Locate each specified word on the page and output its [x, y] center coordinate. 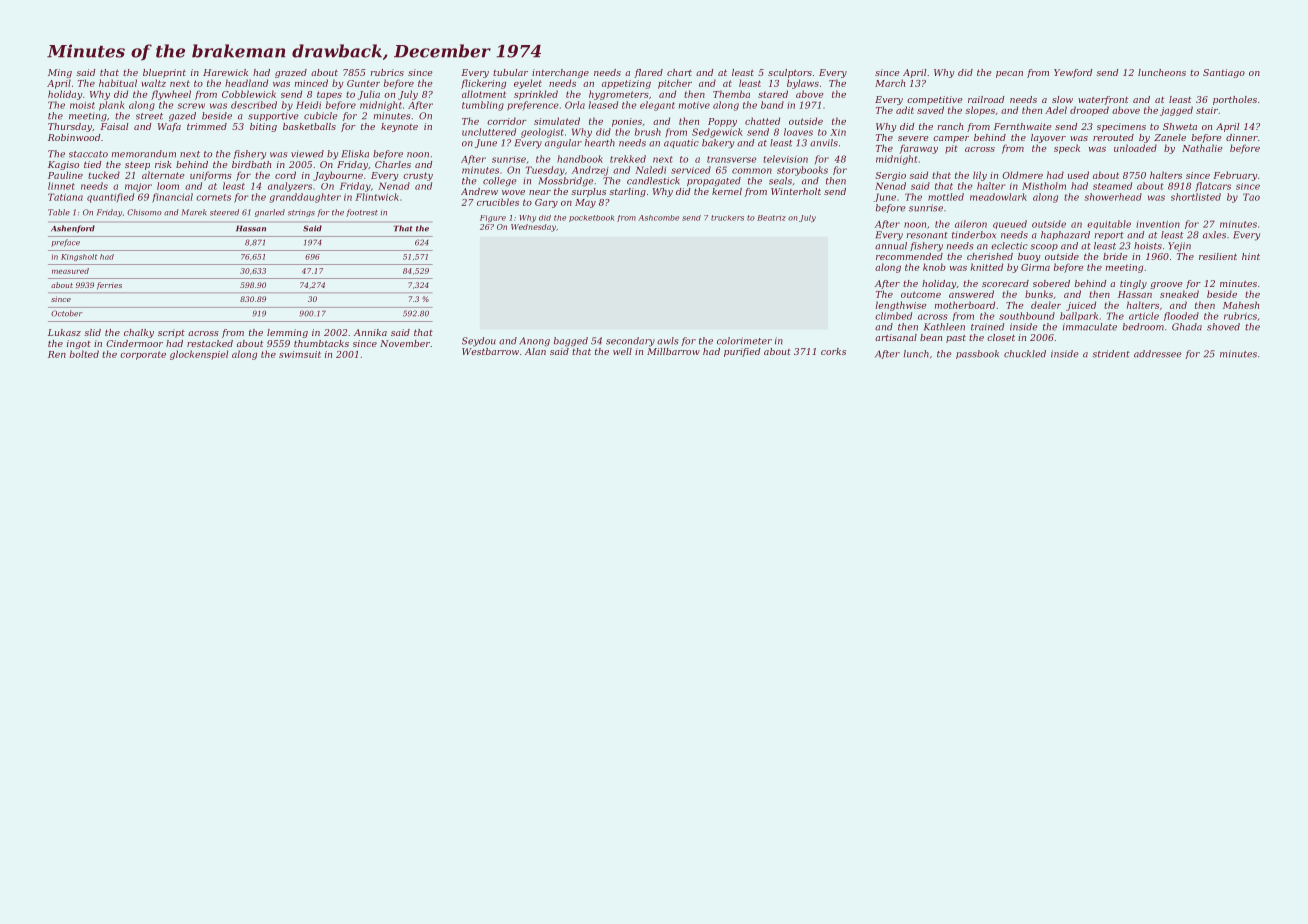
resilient [1218, 256]
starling [627, 192]
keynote [399, 127]
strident [1111, 354]
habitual [118, 83]
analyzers [290, 187]
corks [833, 351]
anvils [824, 143]
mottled [946, 197]
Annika [370, 332]
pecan [1009, 74]
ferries [109, 286]
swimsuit [300, 354]
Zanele [1170, 137]
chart [679, 72]
